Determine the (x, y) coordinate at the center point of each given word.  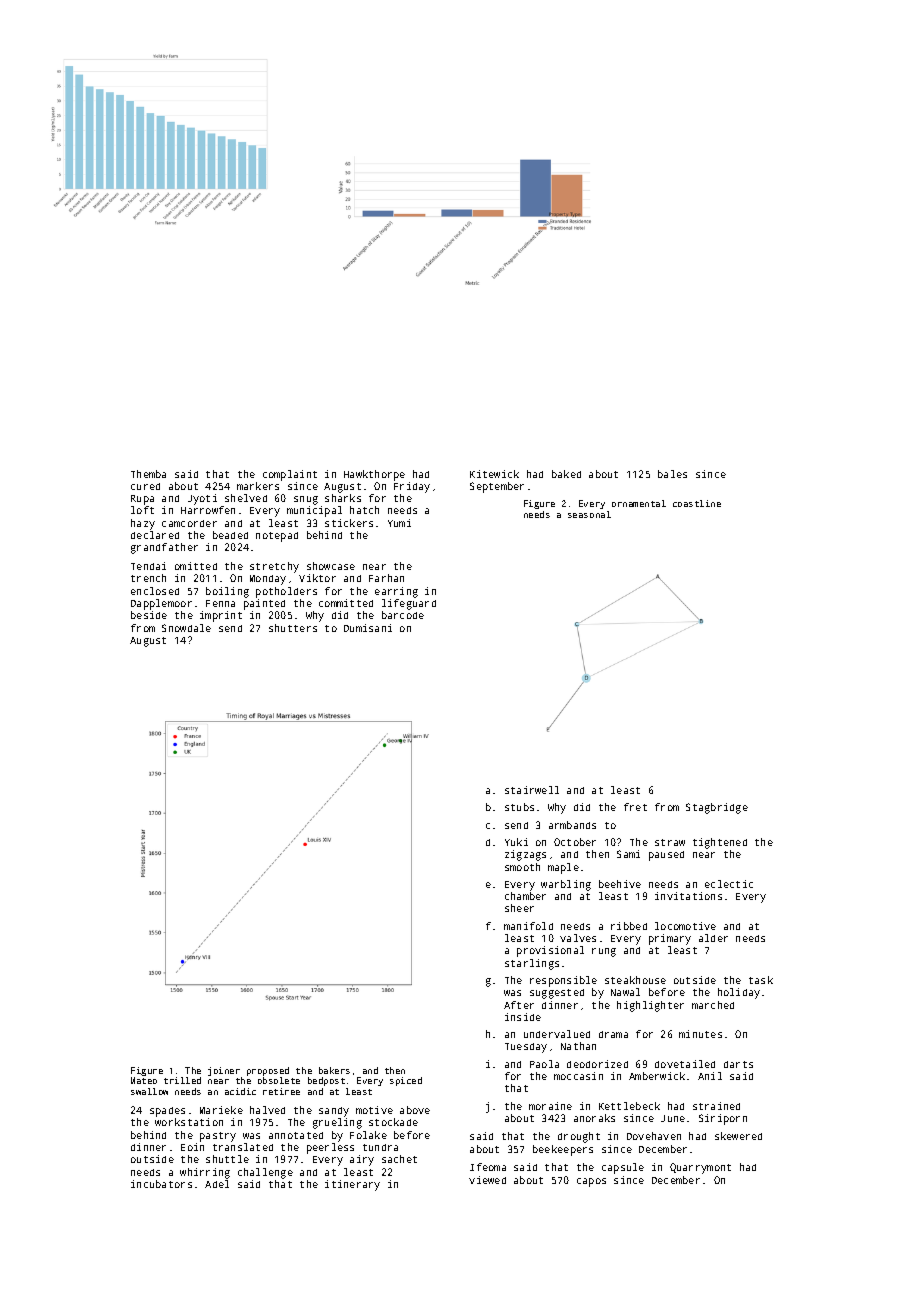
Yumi (399, 523)
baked (566, 474)
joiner (224, 1071)
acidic (240, 1091)
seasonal (589, 514)
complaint (290, 475)
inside (523, 1017)
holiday (739, 993)
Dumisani (368, 628)
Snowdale (186, 628)
